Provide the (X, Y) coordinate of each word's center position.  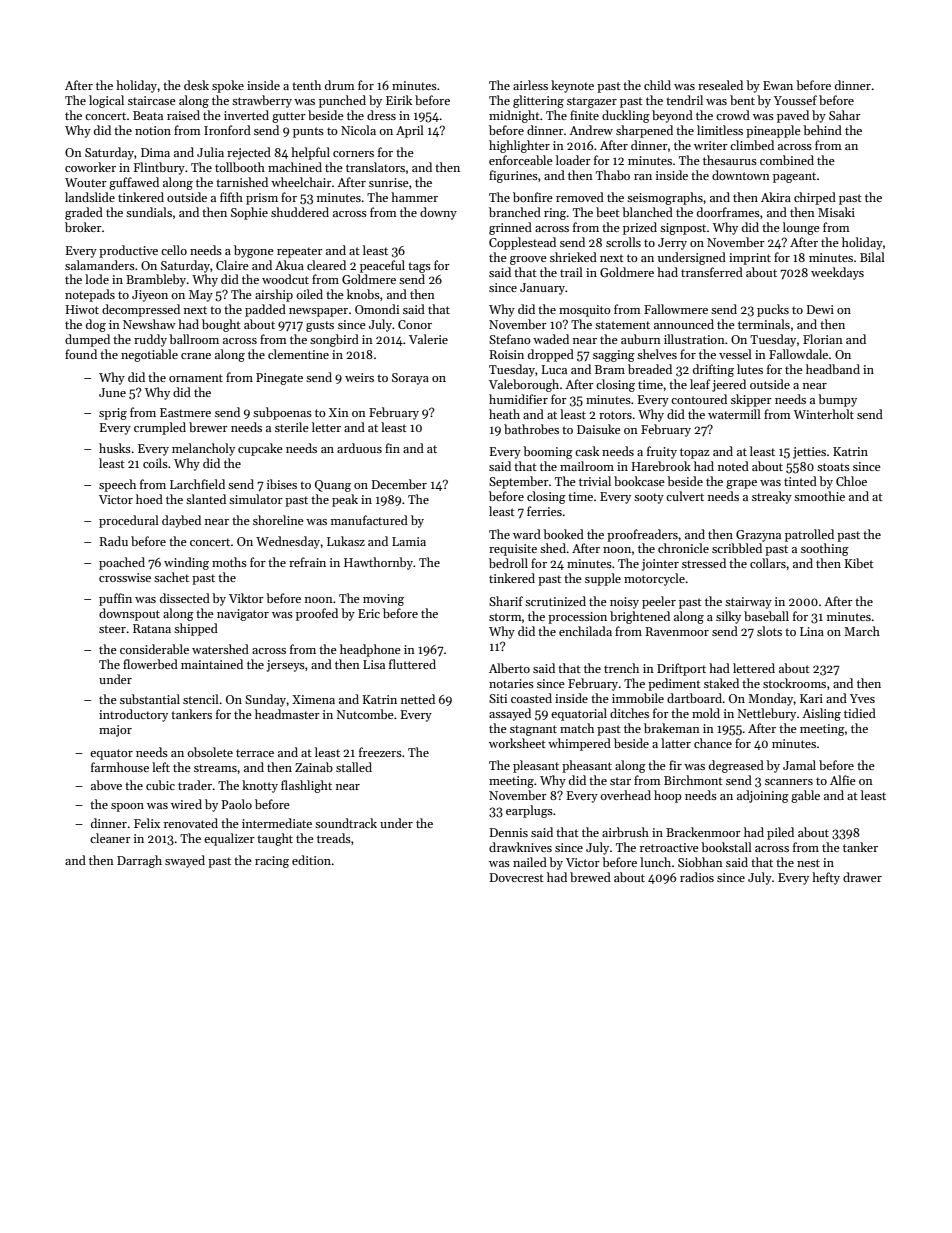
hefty (826, 878)
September (519, 482)
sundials (149, 212)
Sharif (506, 601)
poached (122, 563)
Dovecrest (517, 877)
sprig (113, 414)
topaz (694, 453)
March (862, 631)
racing (272, 862)
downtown (741, 175)
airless (530, 85)
